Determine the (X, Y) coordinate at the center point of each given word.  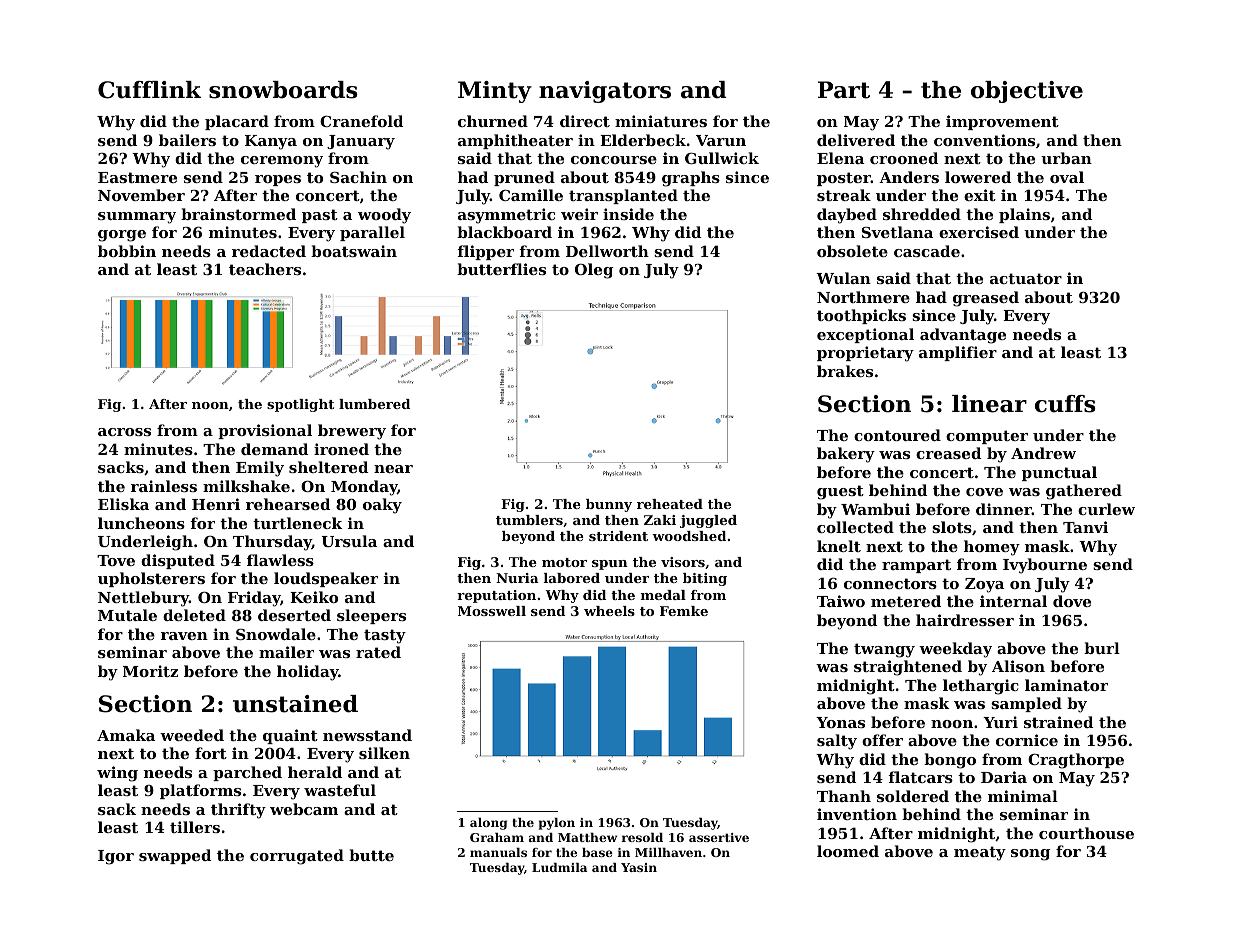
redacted (269, 251)
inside (628, 214)
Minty (495, 92)
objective (1027, 92)
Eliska (123, 504)
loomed (848, 851)
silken (384, 753)
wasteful (340, 790)
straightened (908, 668)
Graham (497, 837)
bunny (609, 505)
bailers (187, 140)
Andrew (1043, 453)
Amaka (126, 735)
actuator (1026, 278)
